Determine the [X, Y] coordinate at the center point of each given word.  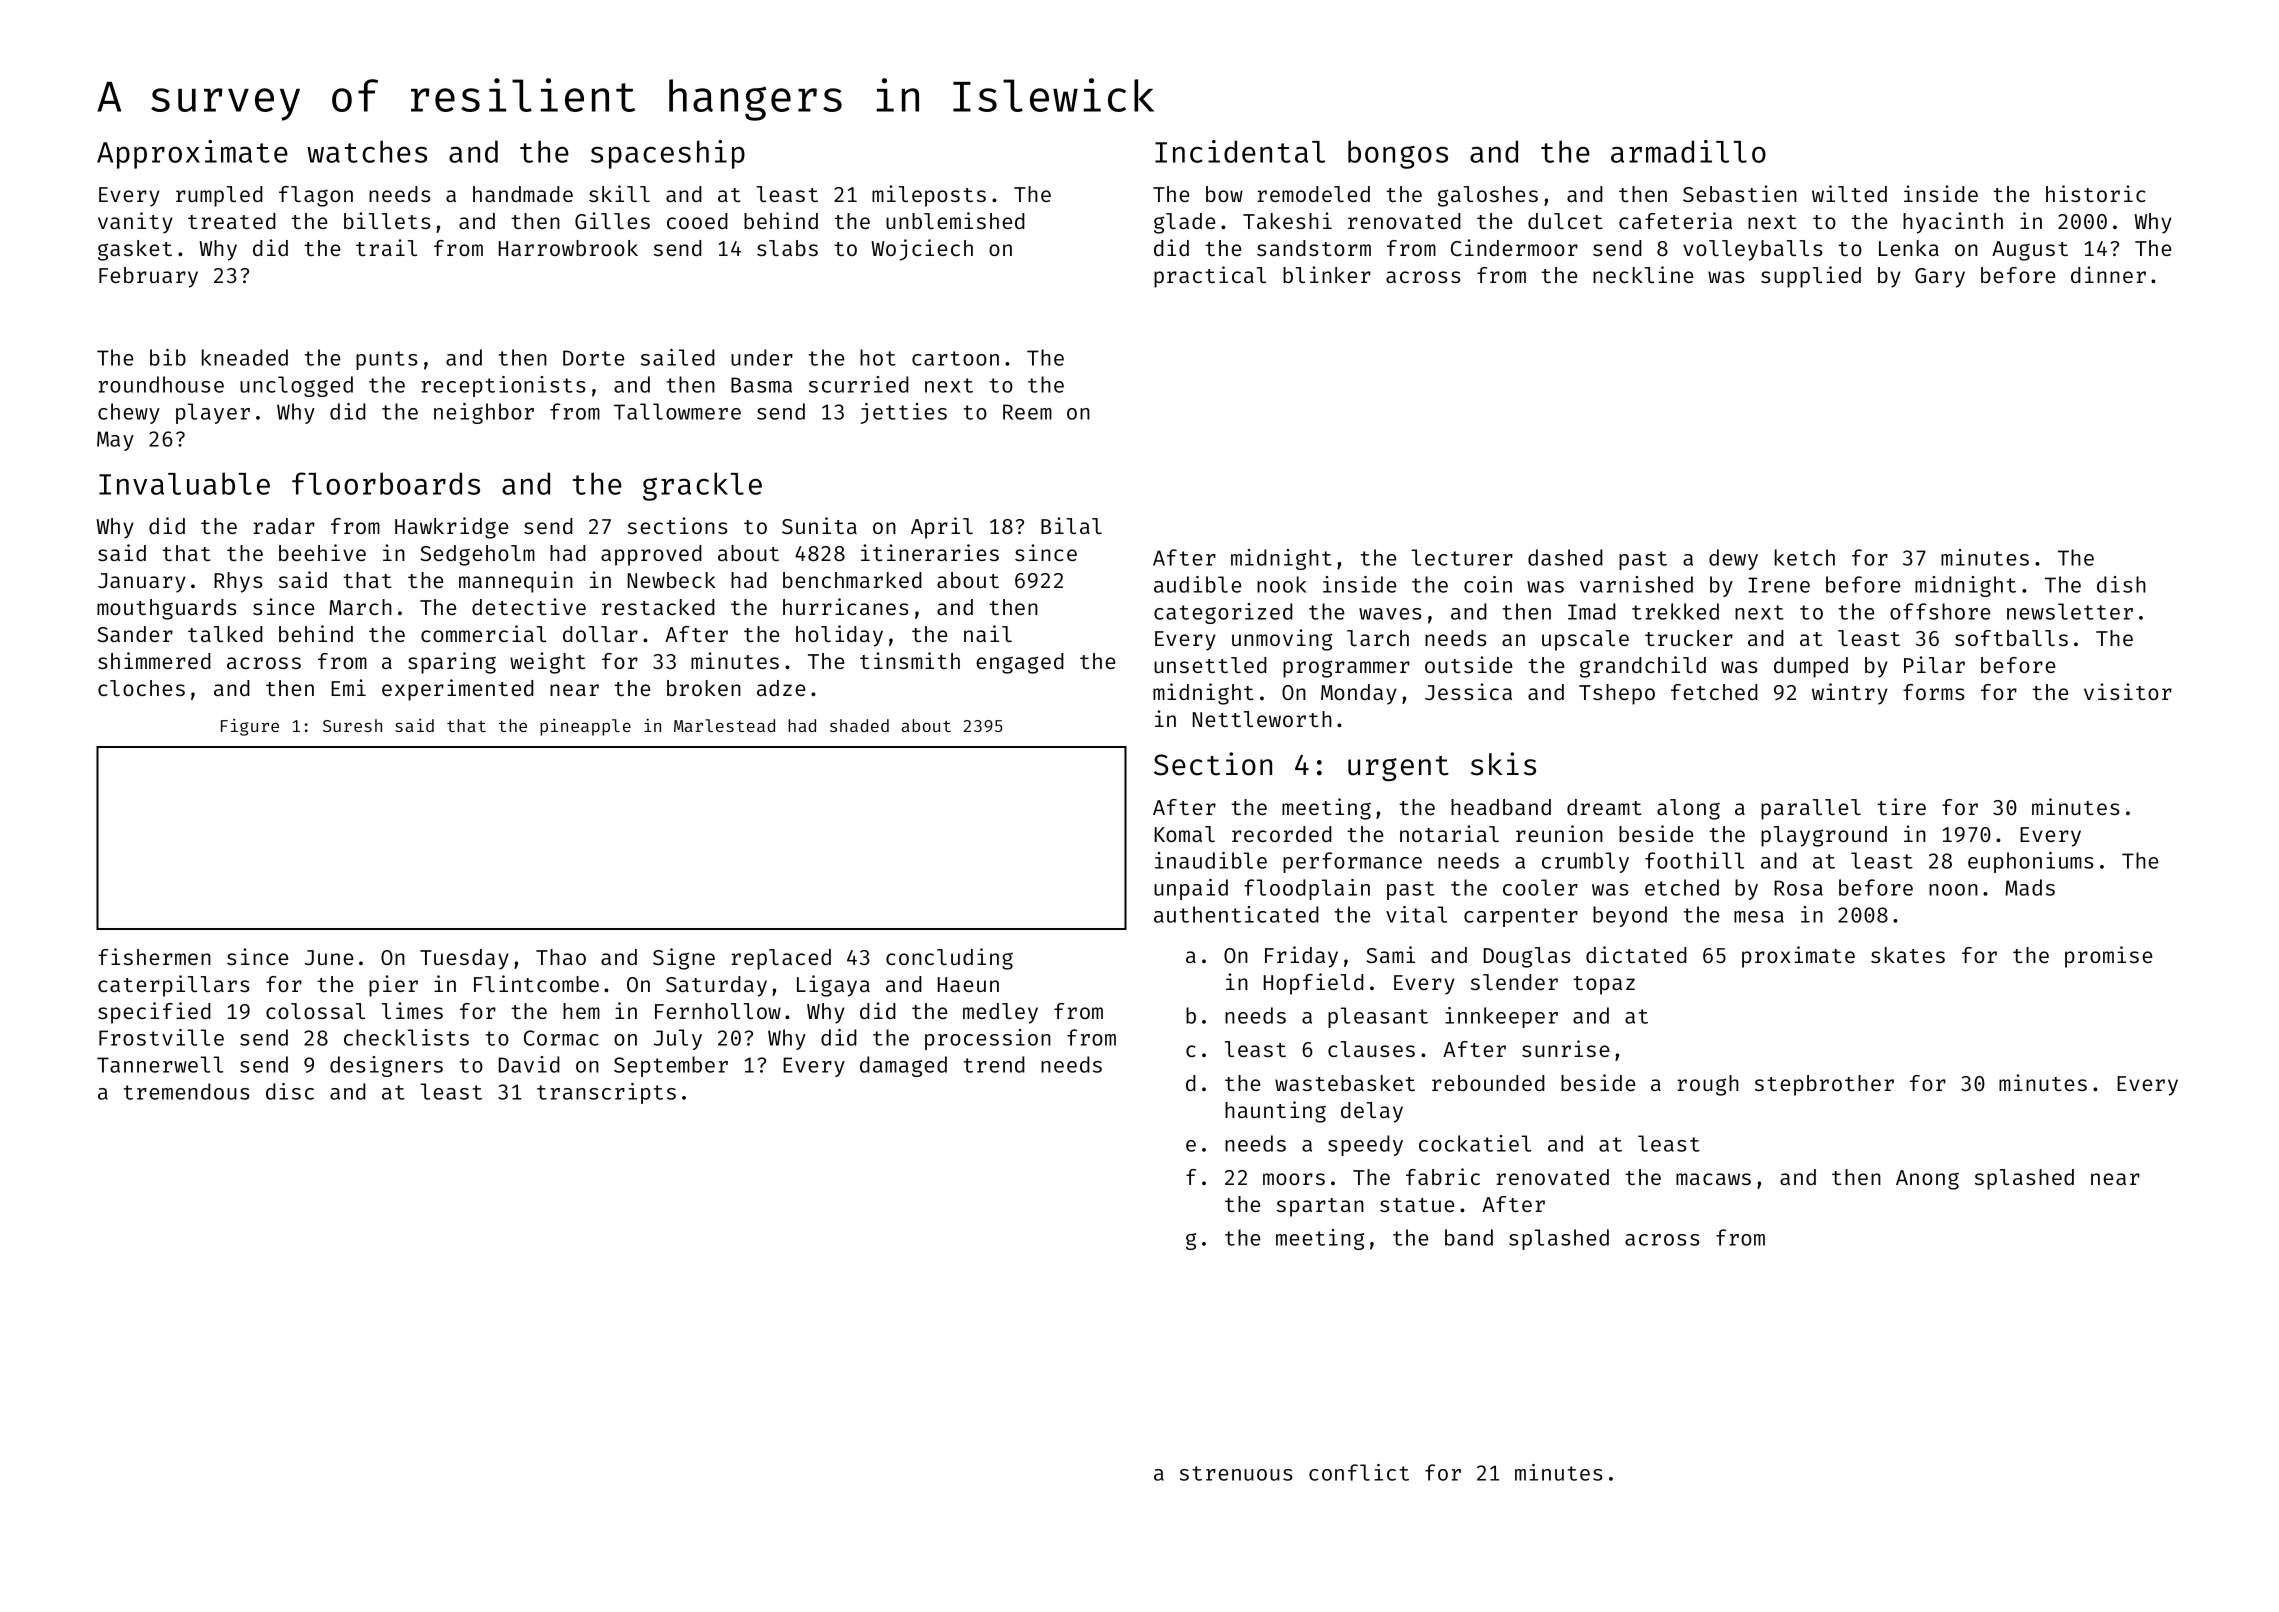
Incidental [1240, 151]
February [148, 277]
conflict [1359, 1472]
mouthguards [167, 609]
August [2030, 251]
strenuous [1236, 1473]
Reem [1027, 412]
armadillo [1688, 151]
